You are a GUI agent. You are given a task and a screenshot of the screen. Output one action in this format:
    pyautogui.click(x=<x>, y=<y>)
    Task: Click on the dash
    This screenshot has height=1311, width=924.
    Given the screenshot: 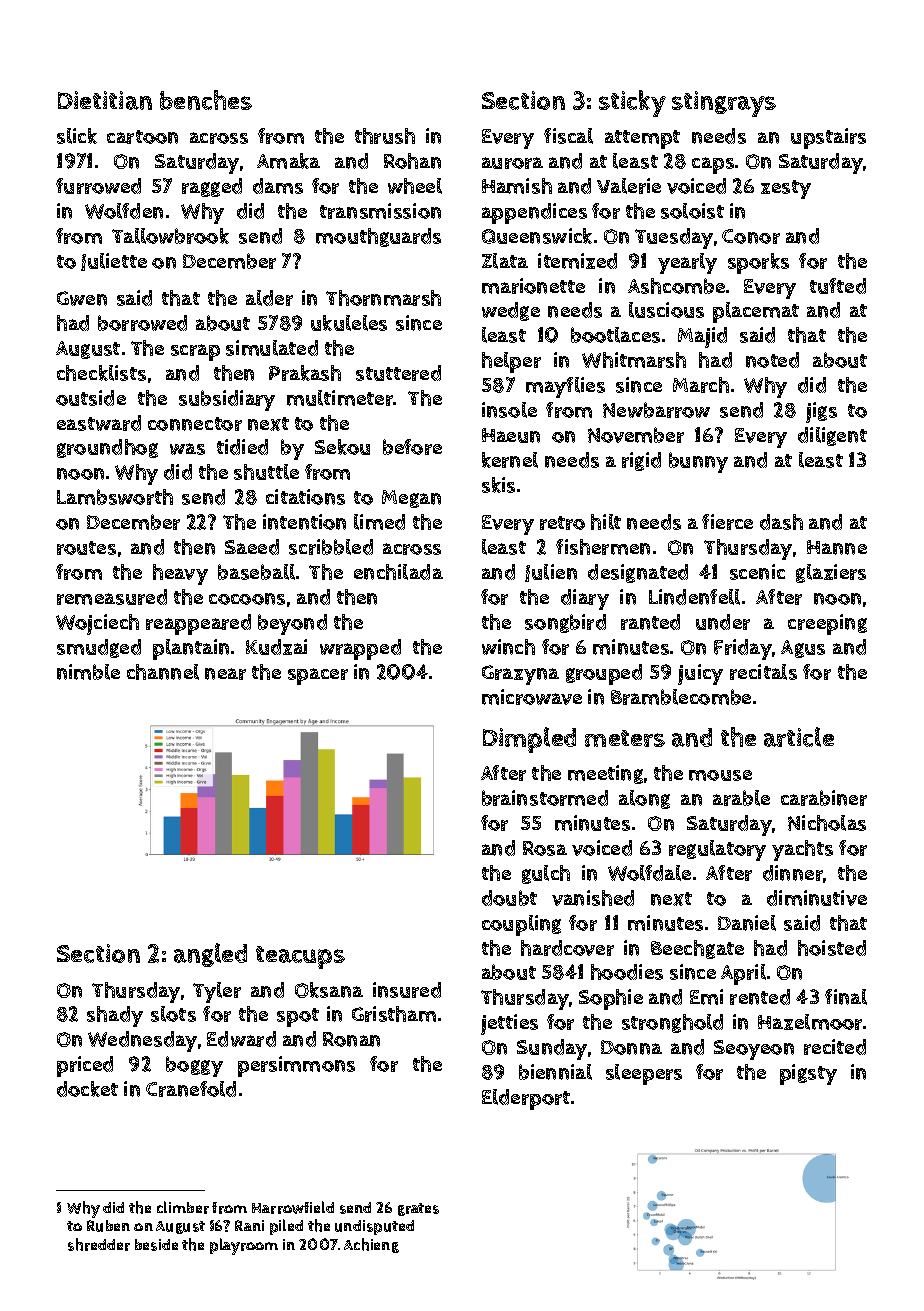 What is the action you would take?
    pyautogui.click(x=781, y=522)
